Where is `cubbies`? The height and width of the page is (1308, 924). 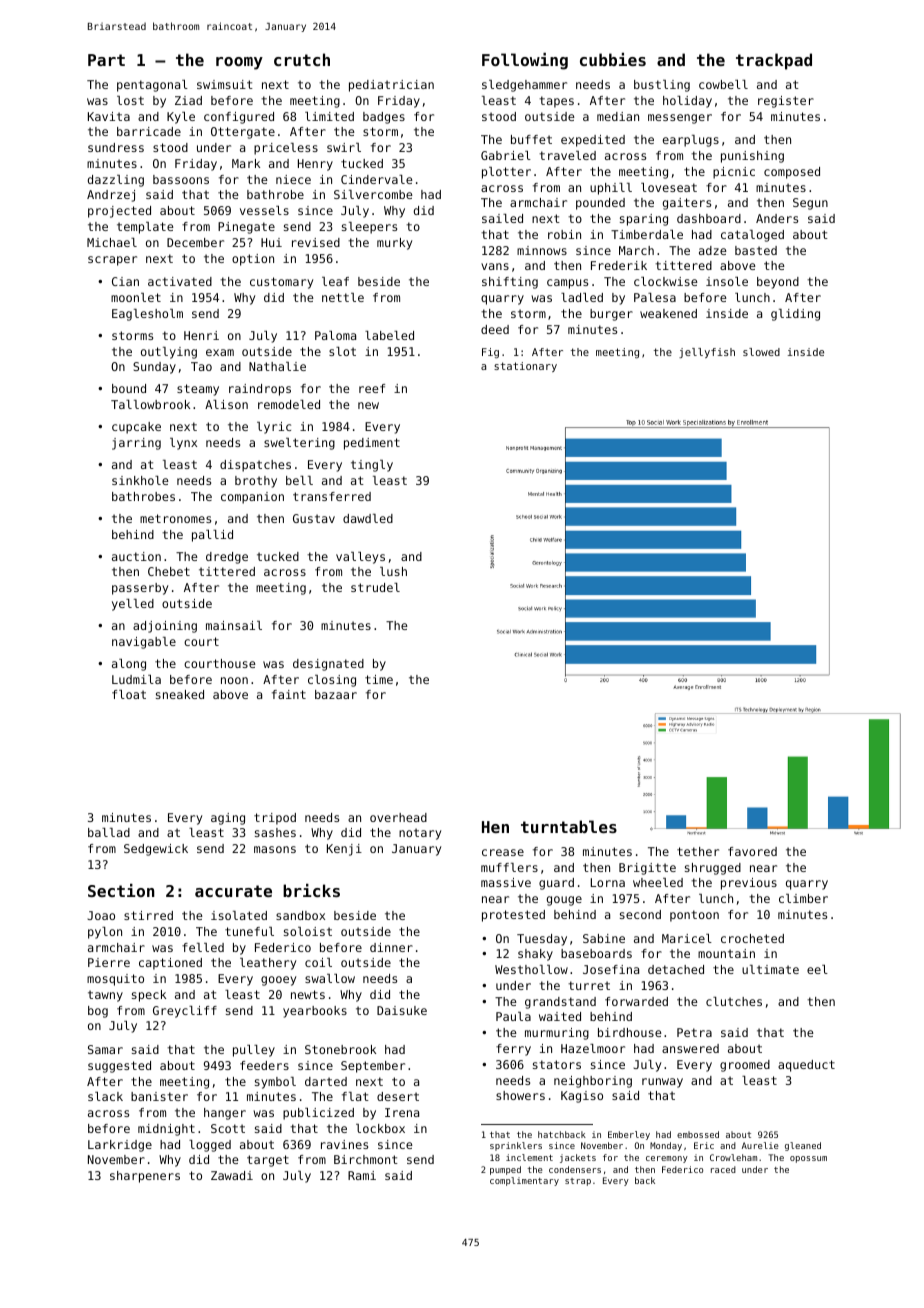
cubbies is located at coordinates (613, 59).
